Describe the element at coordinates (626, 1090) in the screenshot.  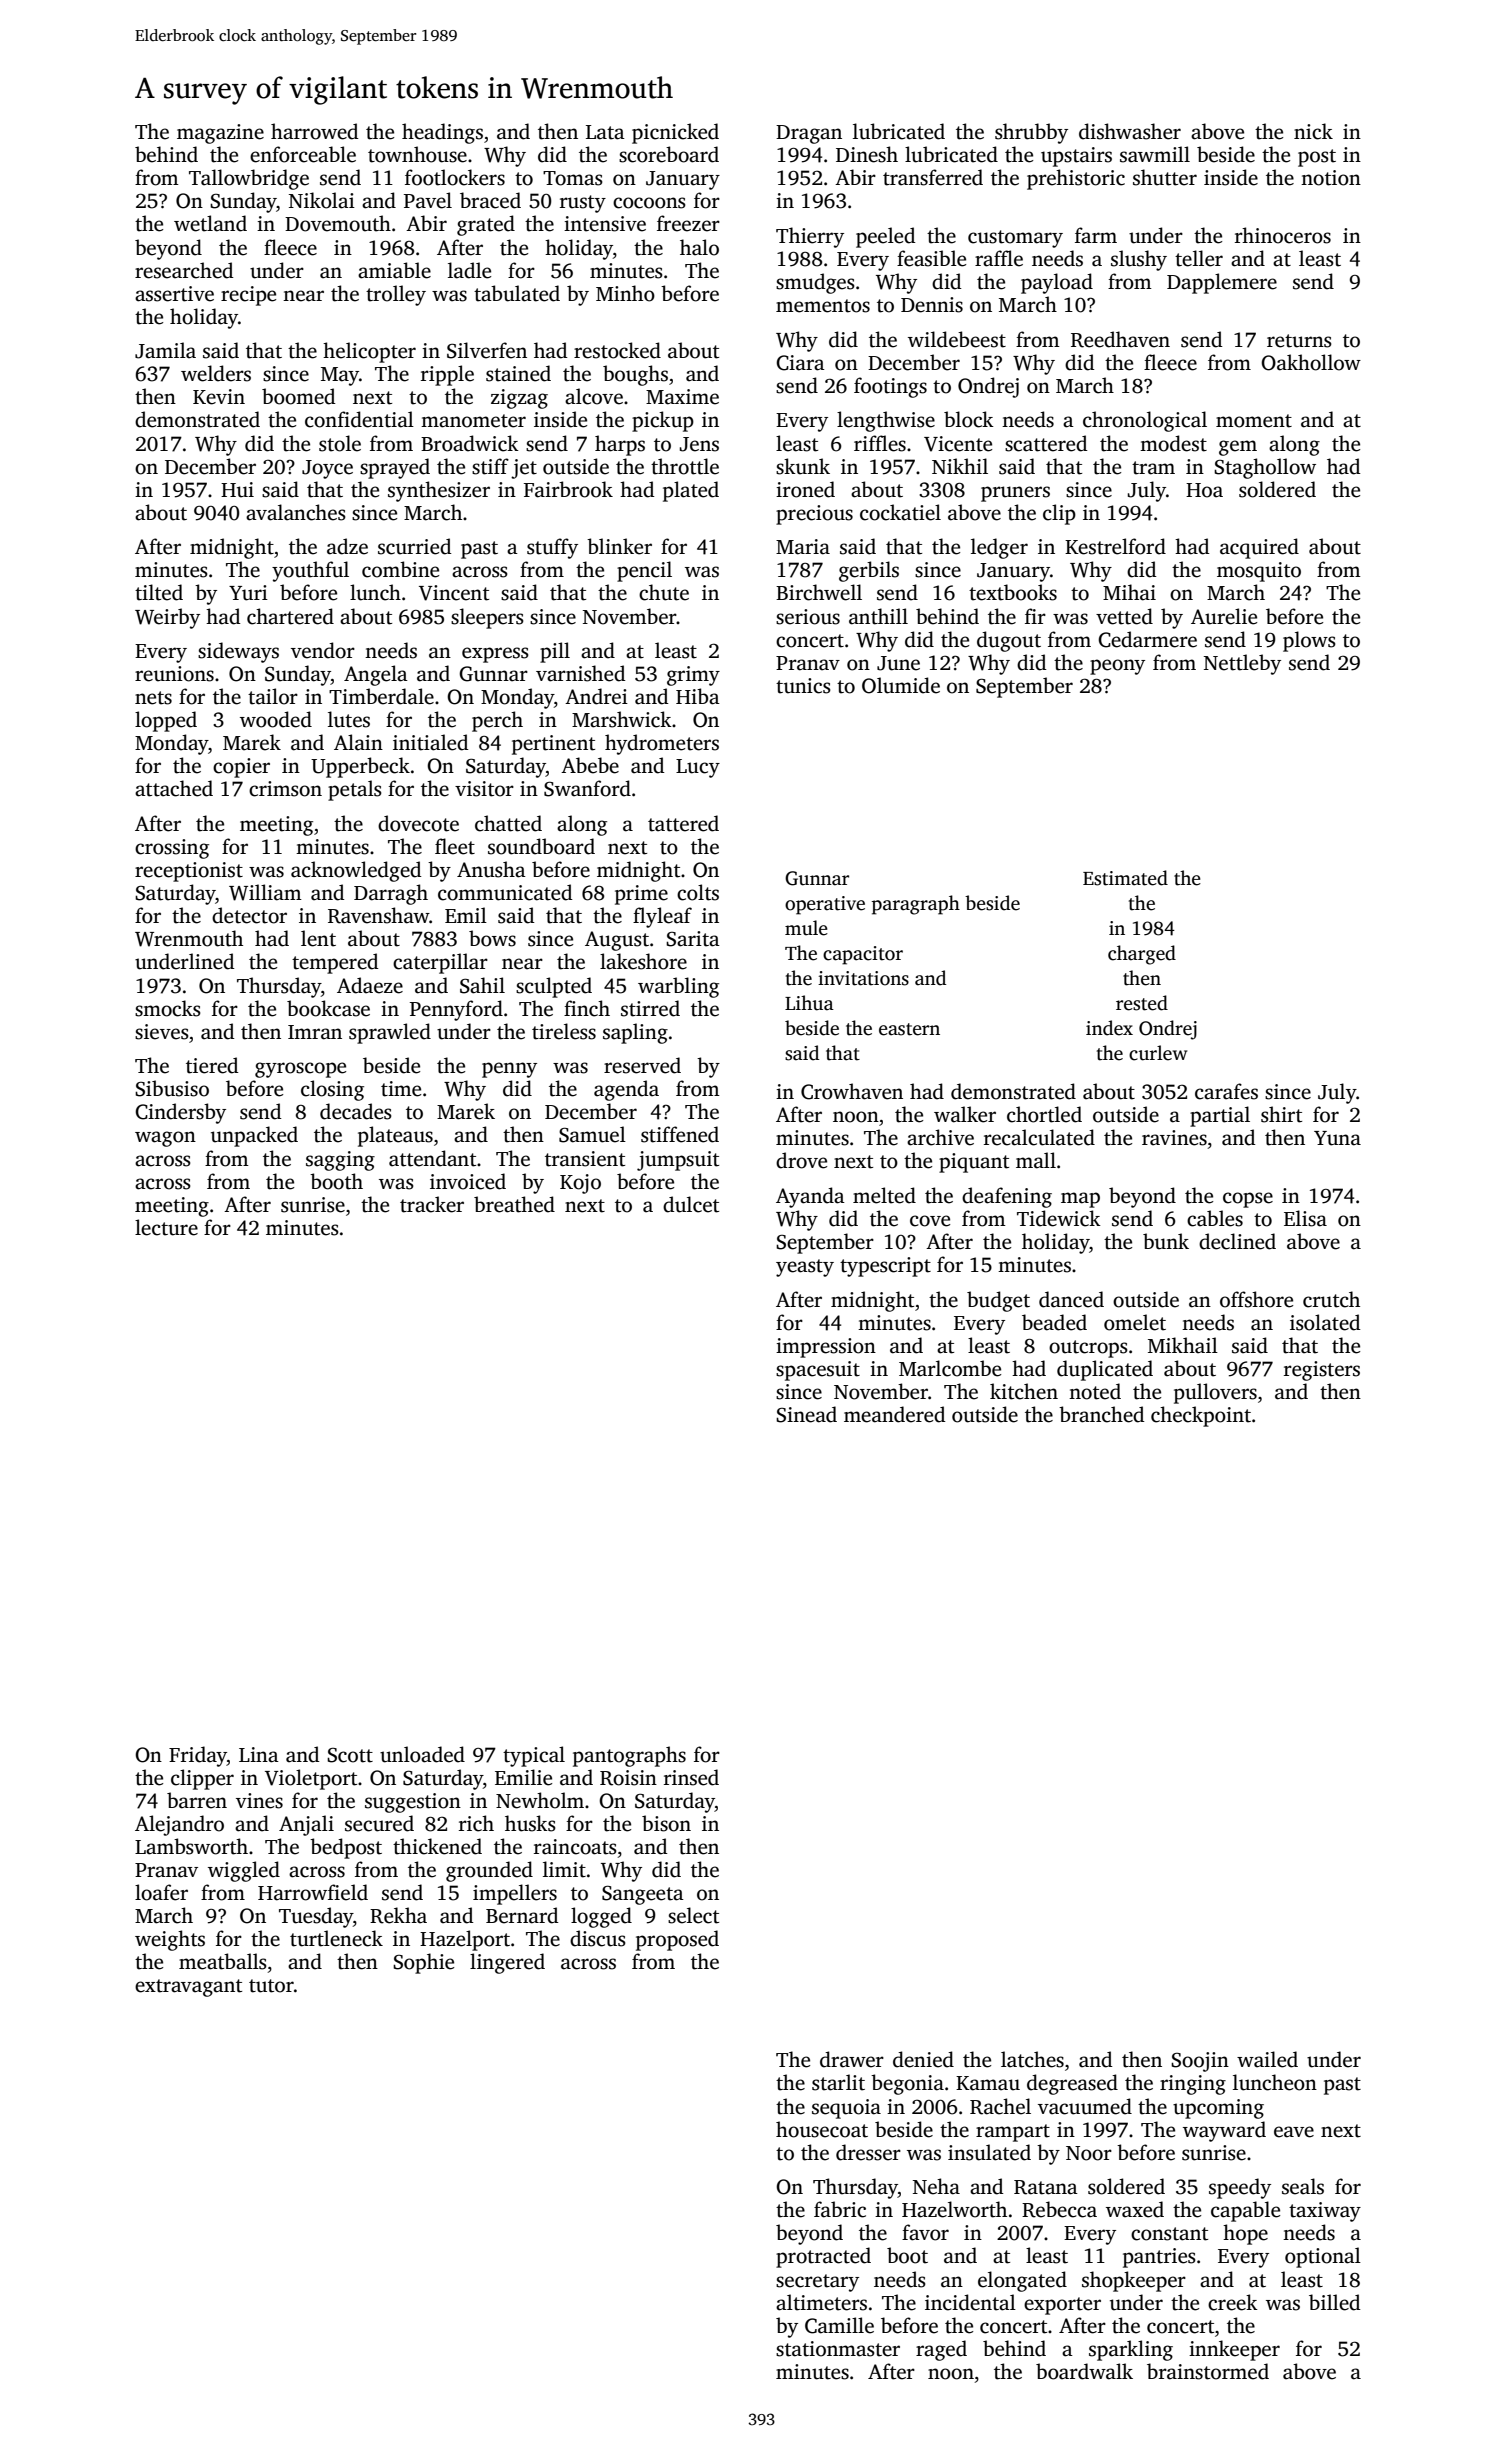
I see `agenda` at that location.
